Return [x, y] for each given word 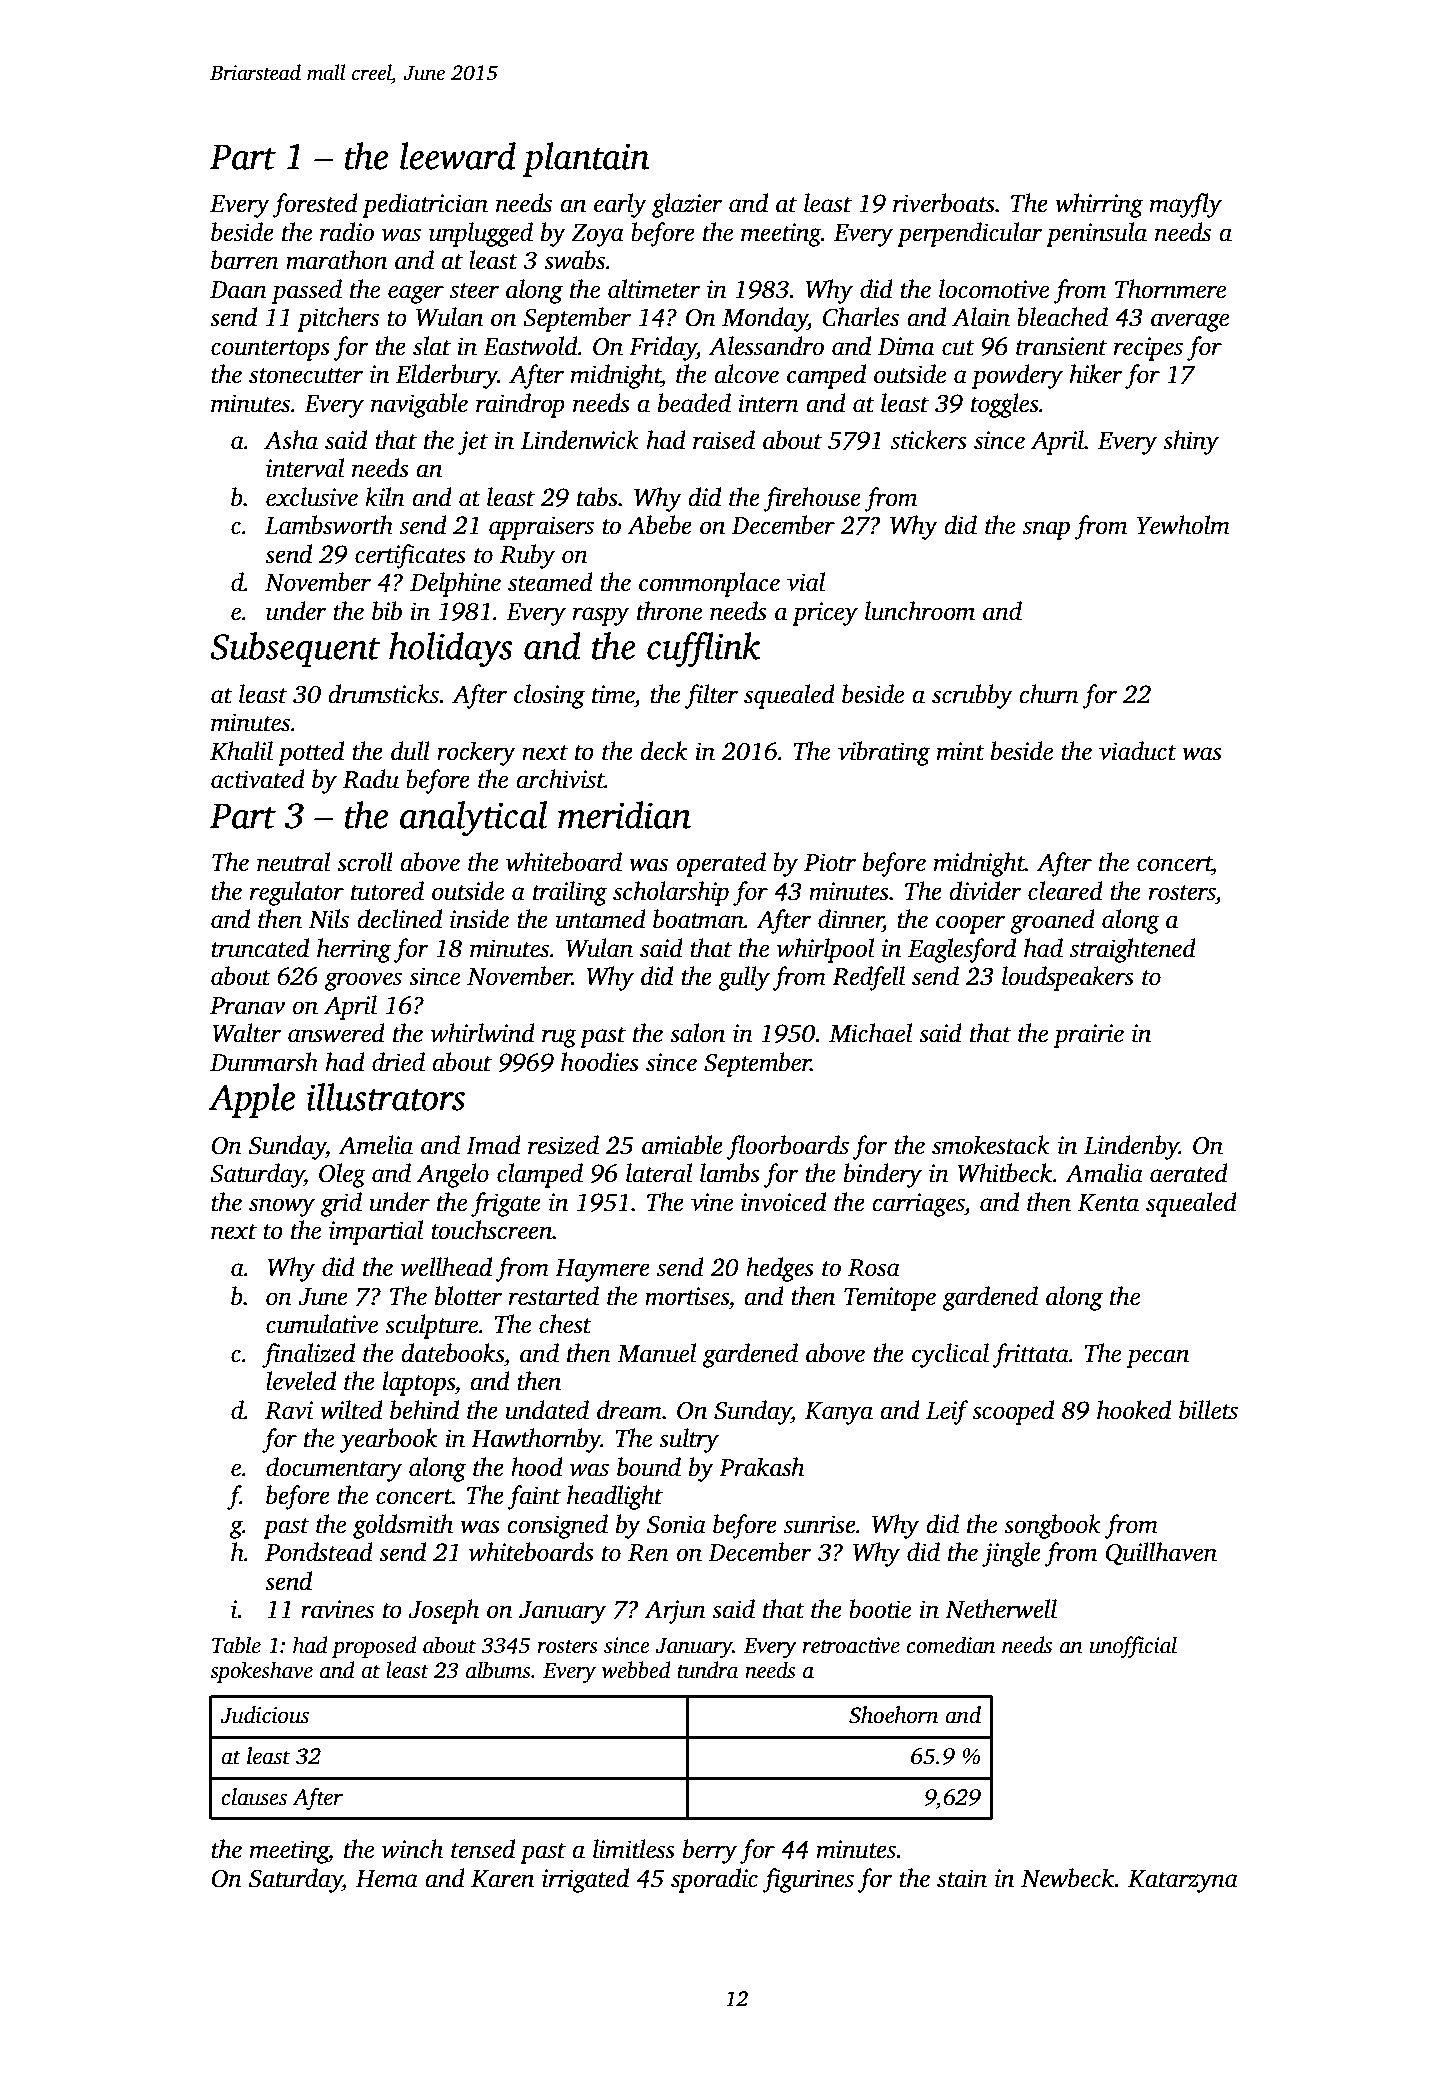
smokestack [991, 1145]
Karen [502, 1879]
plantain [586, 159]
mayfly [1186, 205]
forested [315, 205]
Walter [247, 1033]
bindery [883, 1175]
